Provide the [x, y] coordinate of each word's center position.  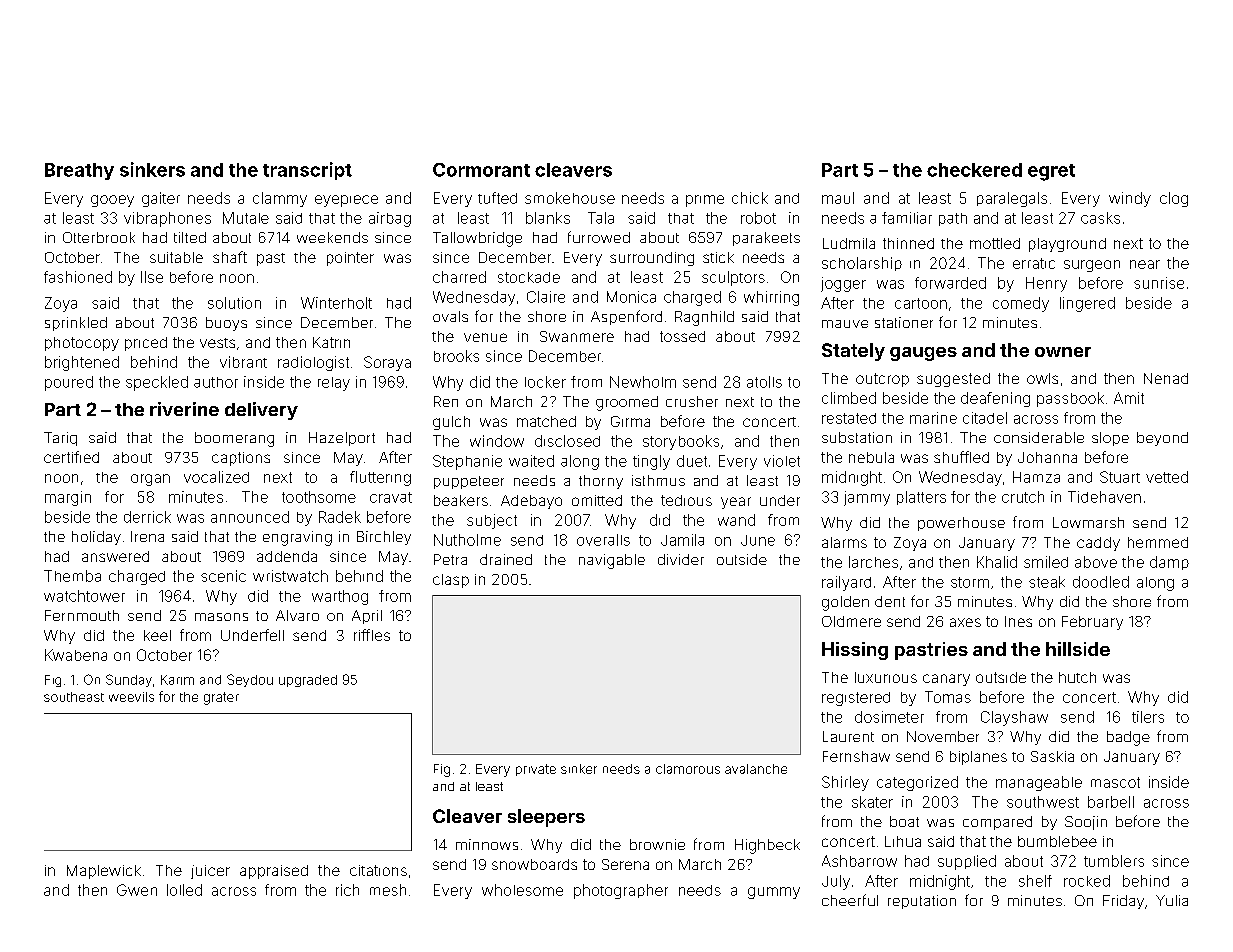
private [536, 770]
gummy [774, 893]
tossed [682, 336]
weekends [332, 237]
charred [459, 277]
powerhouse [961, 524]
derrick [147, 517]
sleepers [546, 818]
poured [69, 383]
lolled [184, 890]
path [953, 219]
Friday [1123, 902]
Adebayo [531, 502]
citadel [985, 418]
